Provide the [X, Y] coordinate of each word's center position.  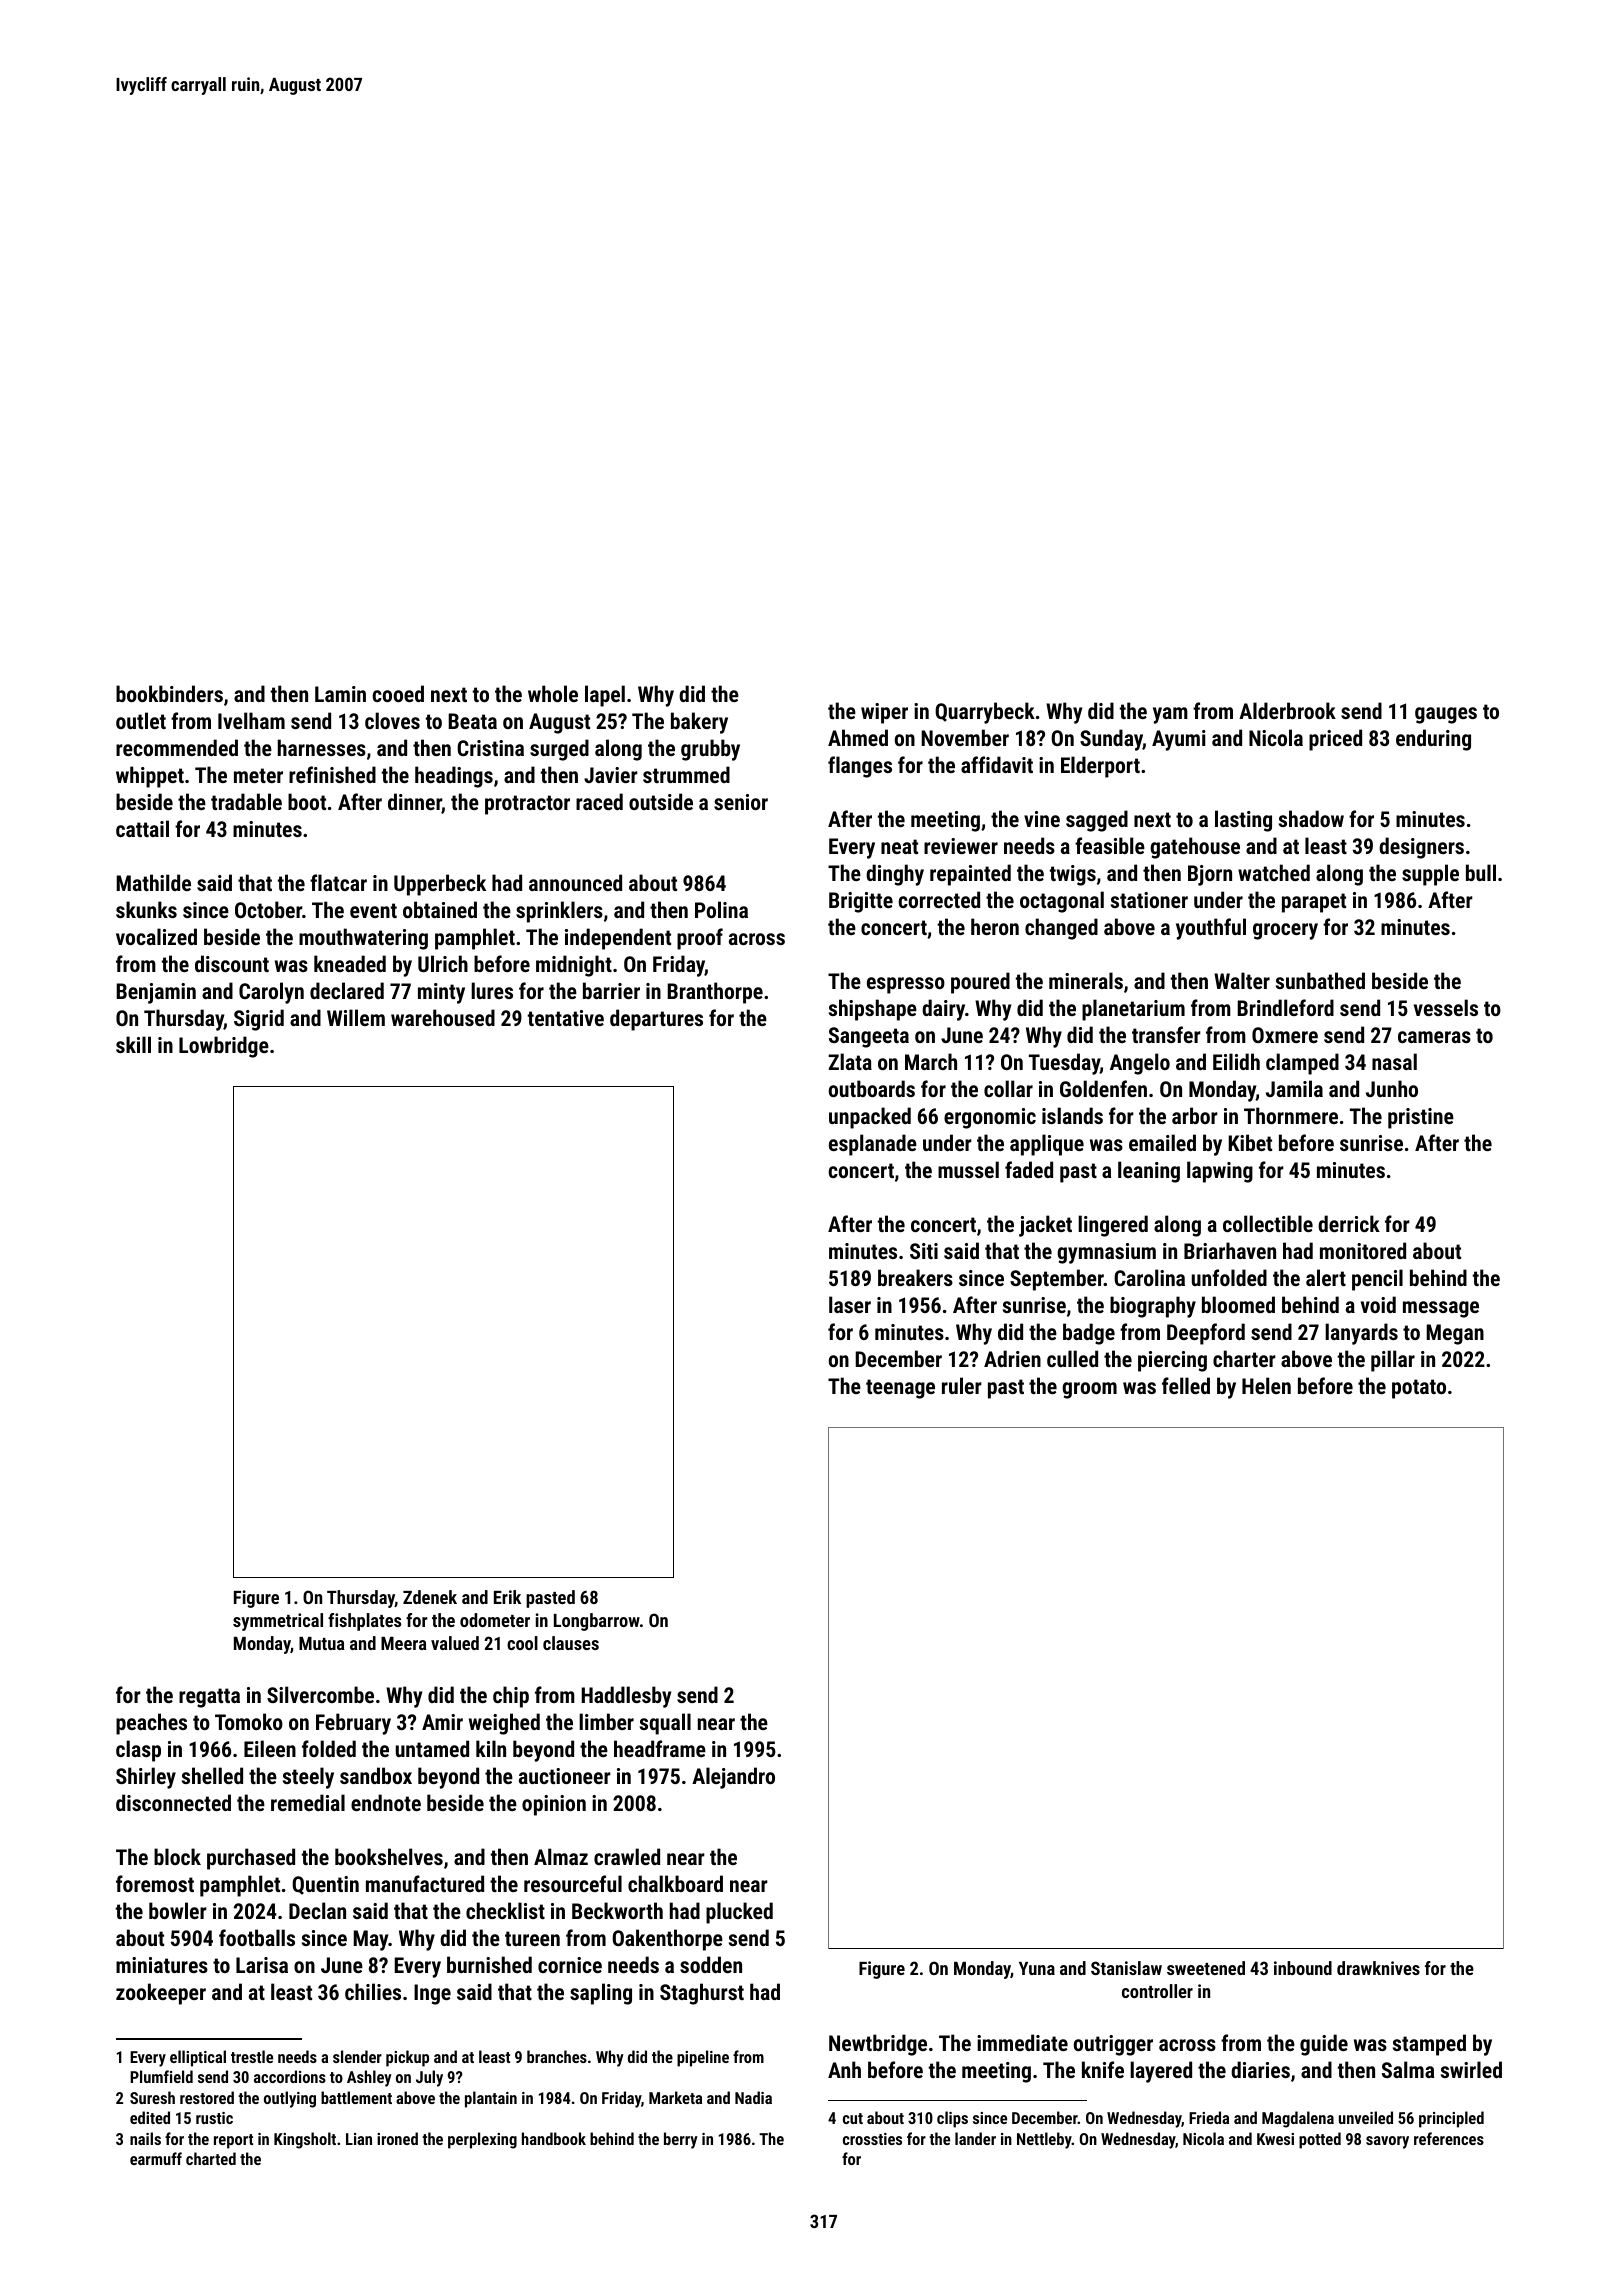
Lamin [340, 694]
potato [1419, 1389]
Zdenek [430, 1597]
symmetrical [278, 1622]
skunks [146, 909]
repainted [970, 875]
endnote [386, 1802]
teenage [900, 1389]
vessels [1446, 1007]
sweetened [1206, 1968]
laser [850, 1304]
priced [1335, 740]
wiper [884, 713]
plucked [739, 1913]
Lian [359, 2139]
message [1441, 1309]
